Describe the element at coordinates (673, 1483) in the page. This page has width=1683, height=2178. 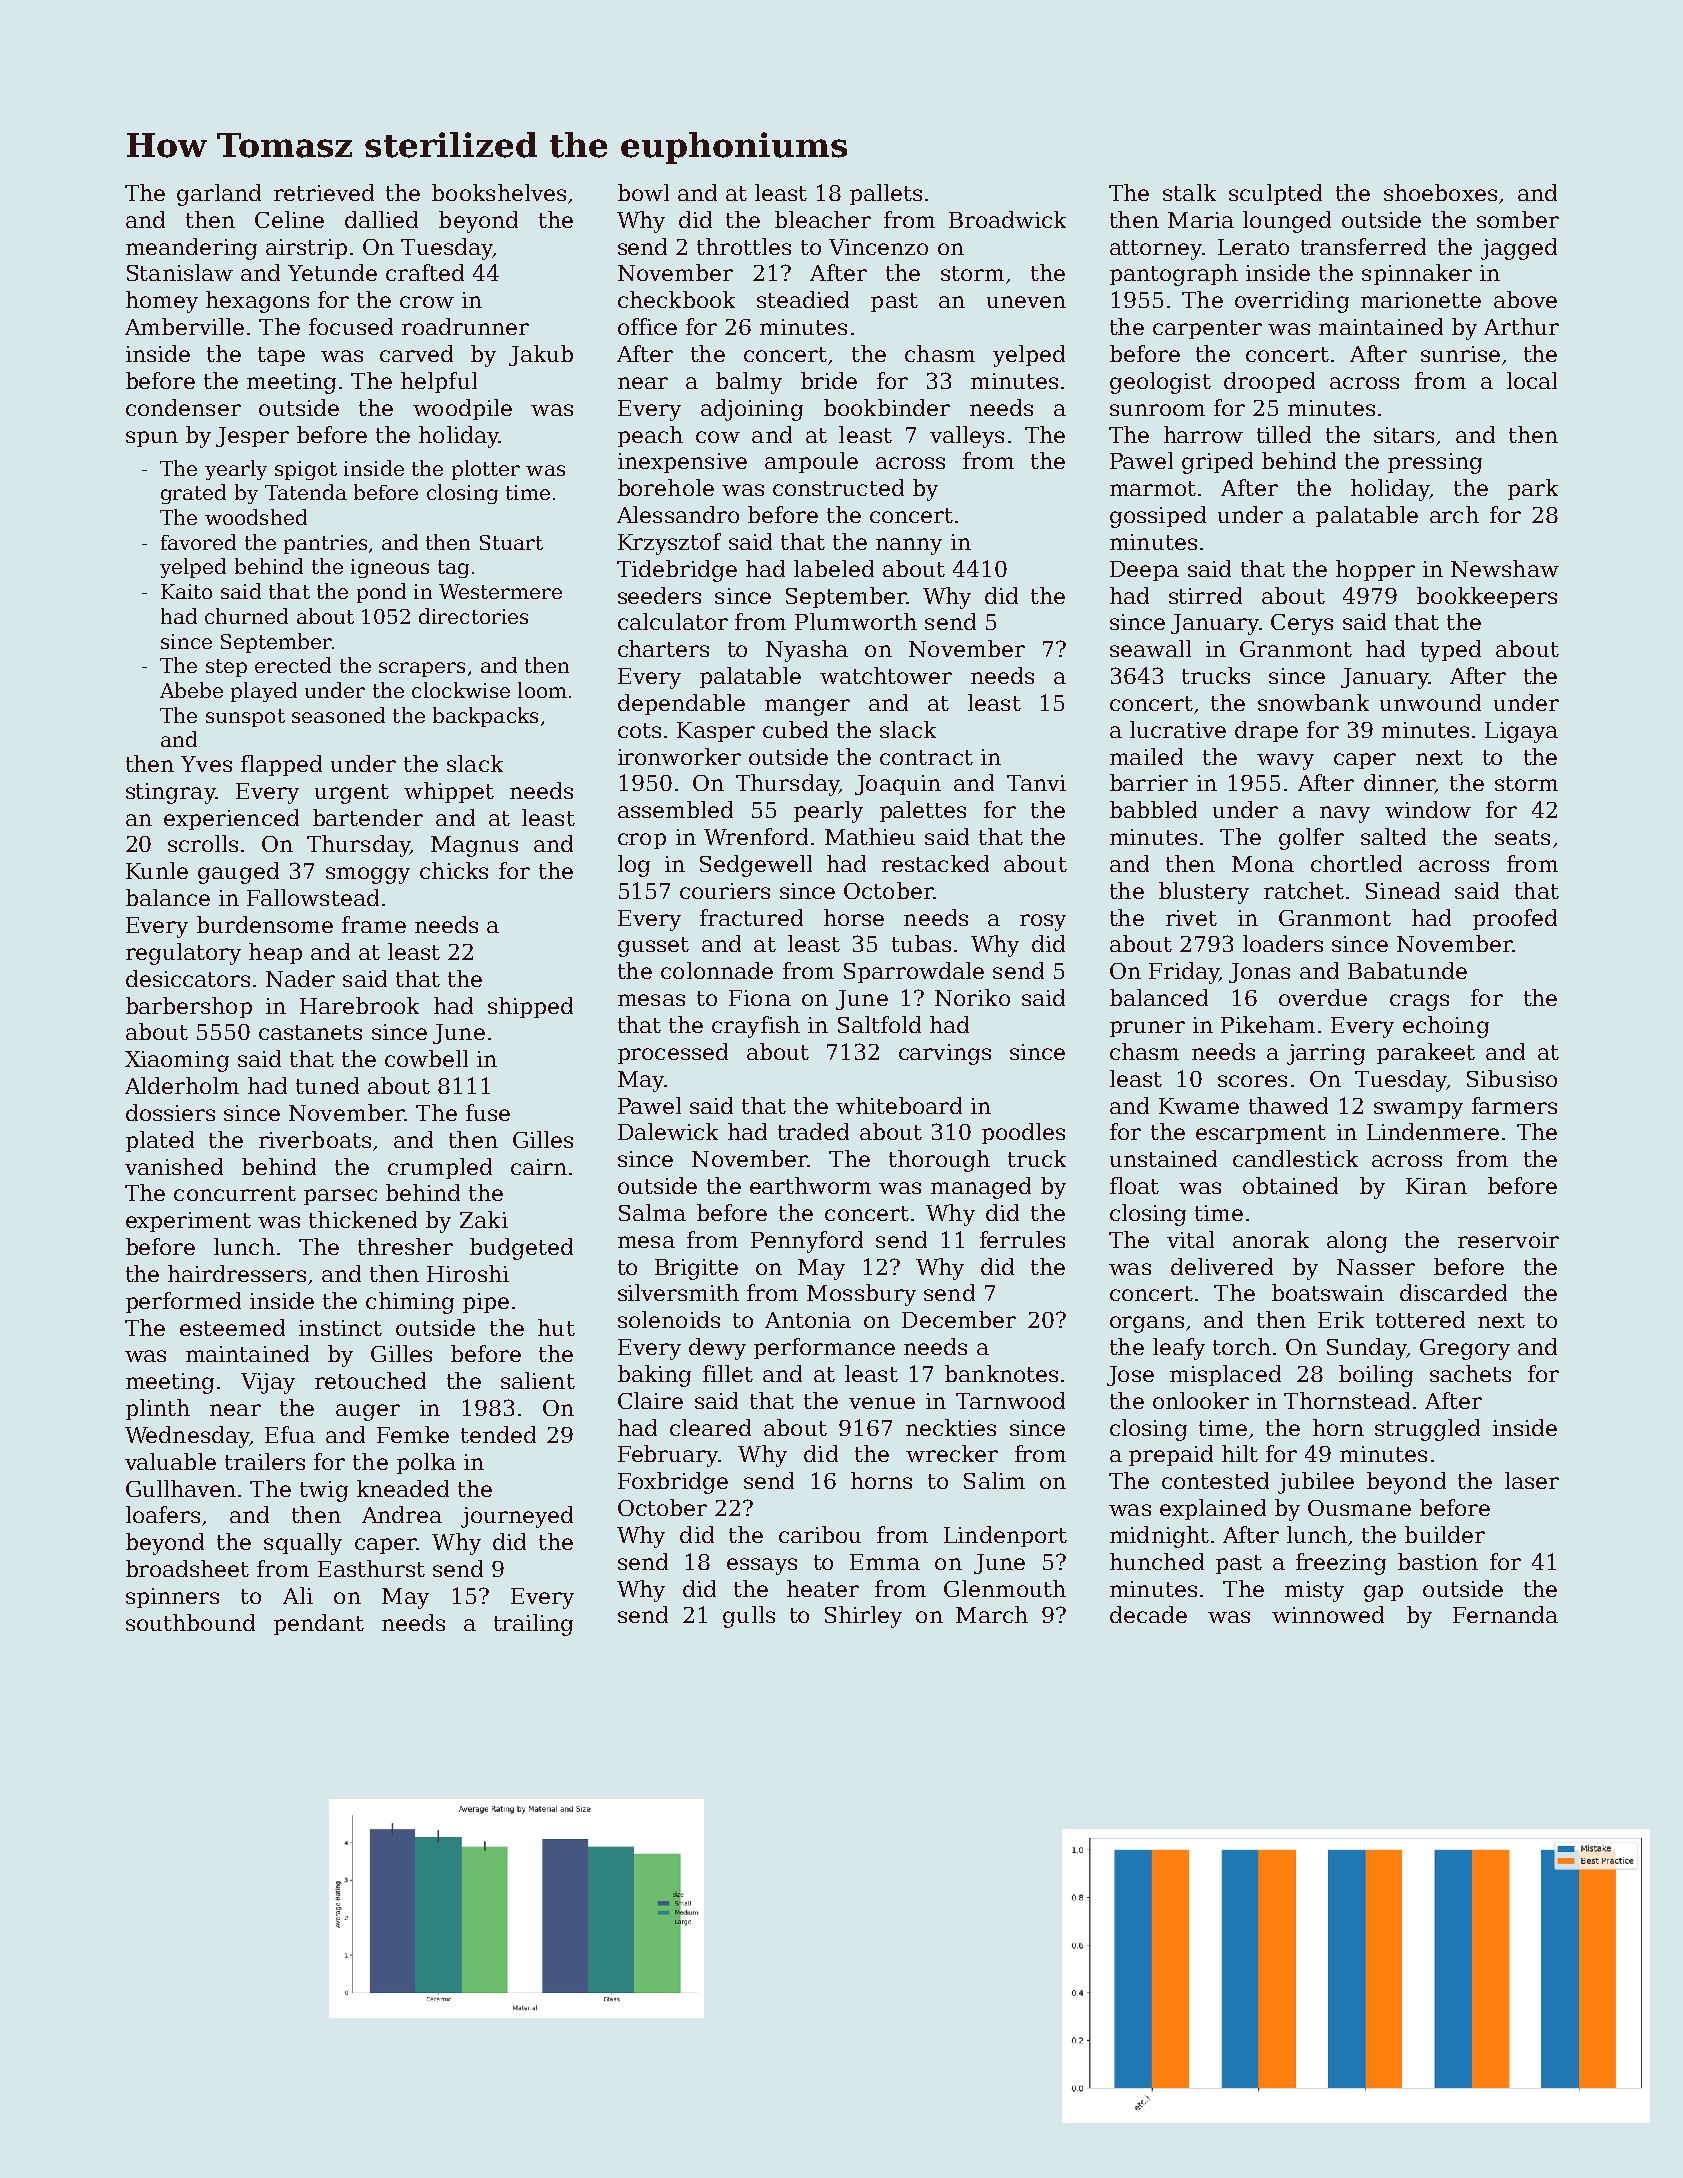
I see `Foxbridge` at that location.
